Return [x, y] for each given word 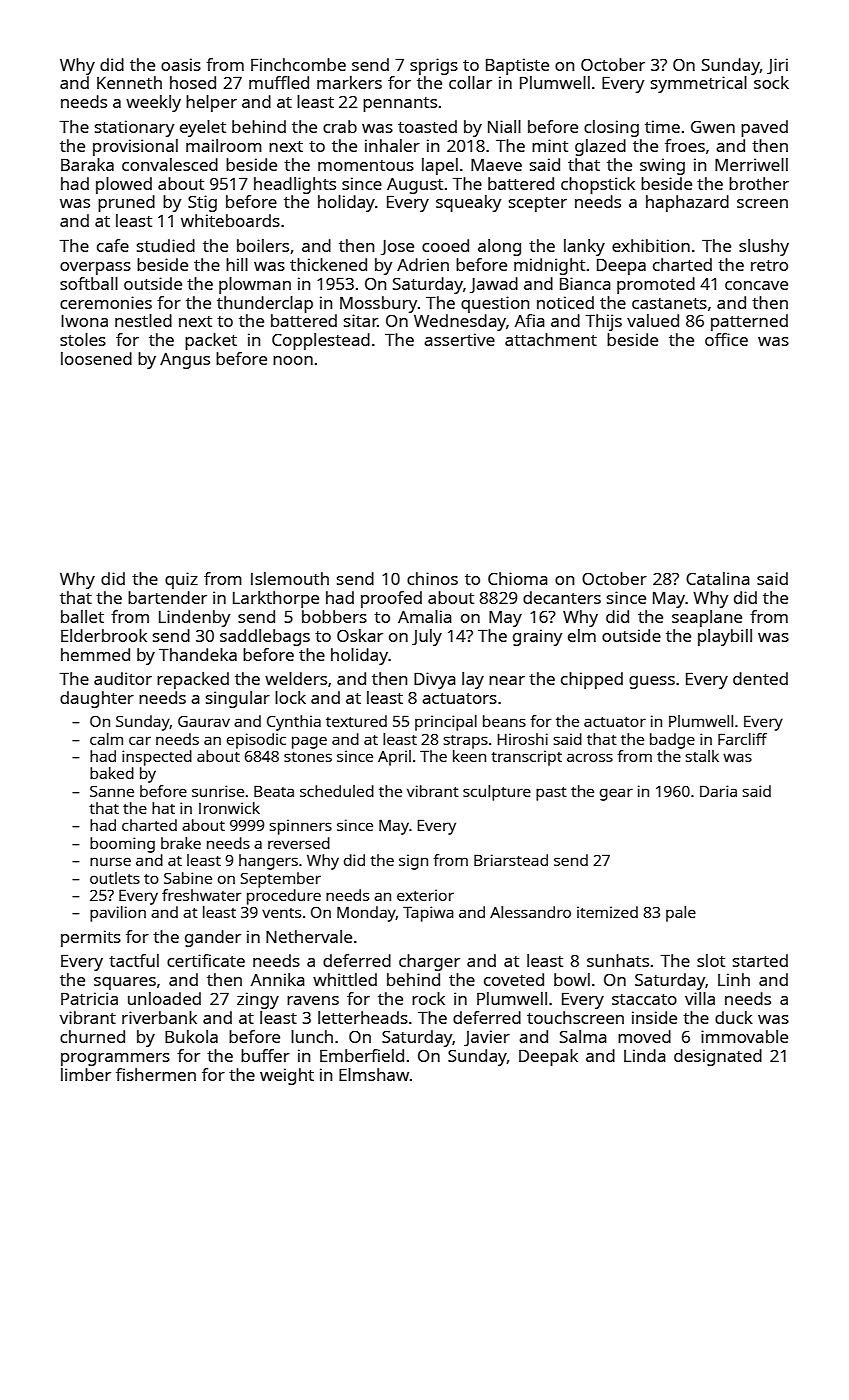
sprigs [434, 66]
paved [764, 128]
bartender [167, 597]
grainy [537, 637]
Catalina [718, 578]
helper [211, 103]
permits [91, 938]
